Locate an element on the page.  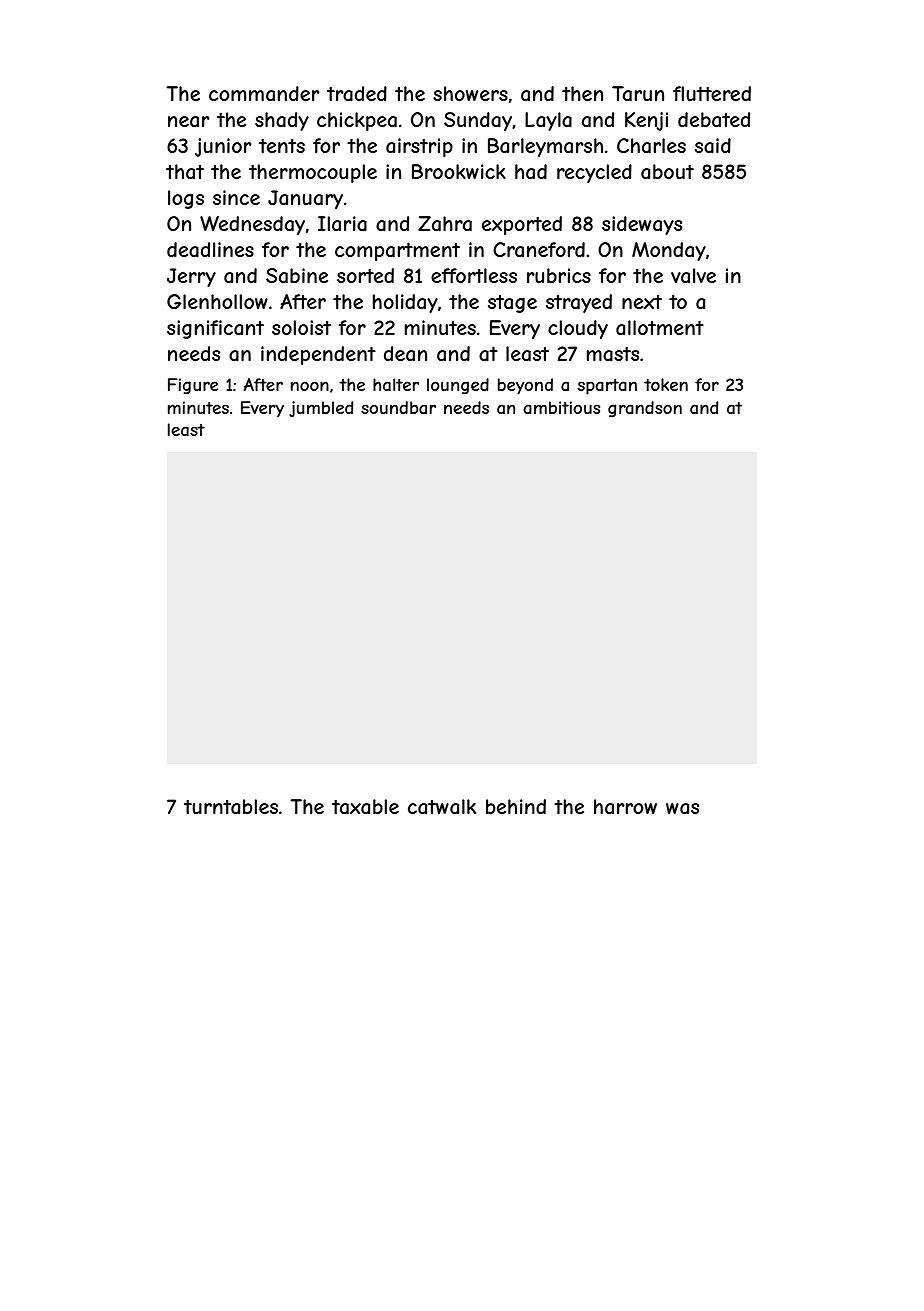
token is located at coordinates (666, 384).
